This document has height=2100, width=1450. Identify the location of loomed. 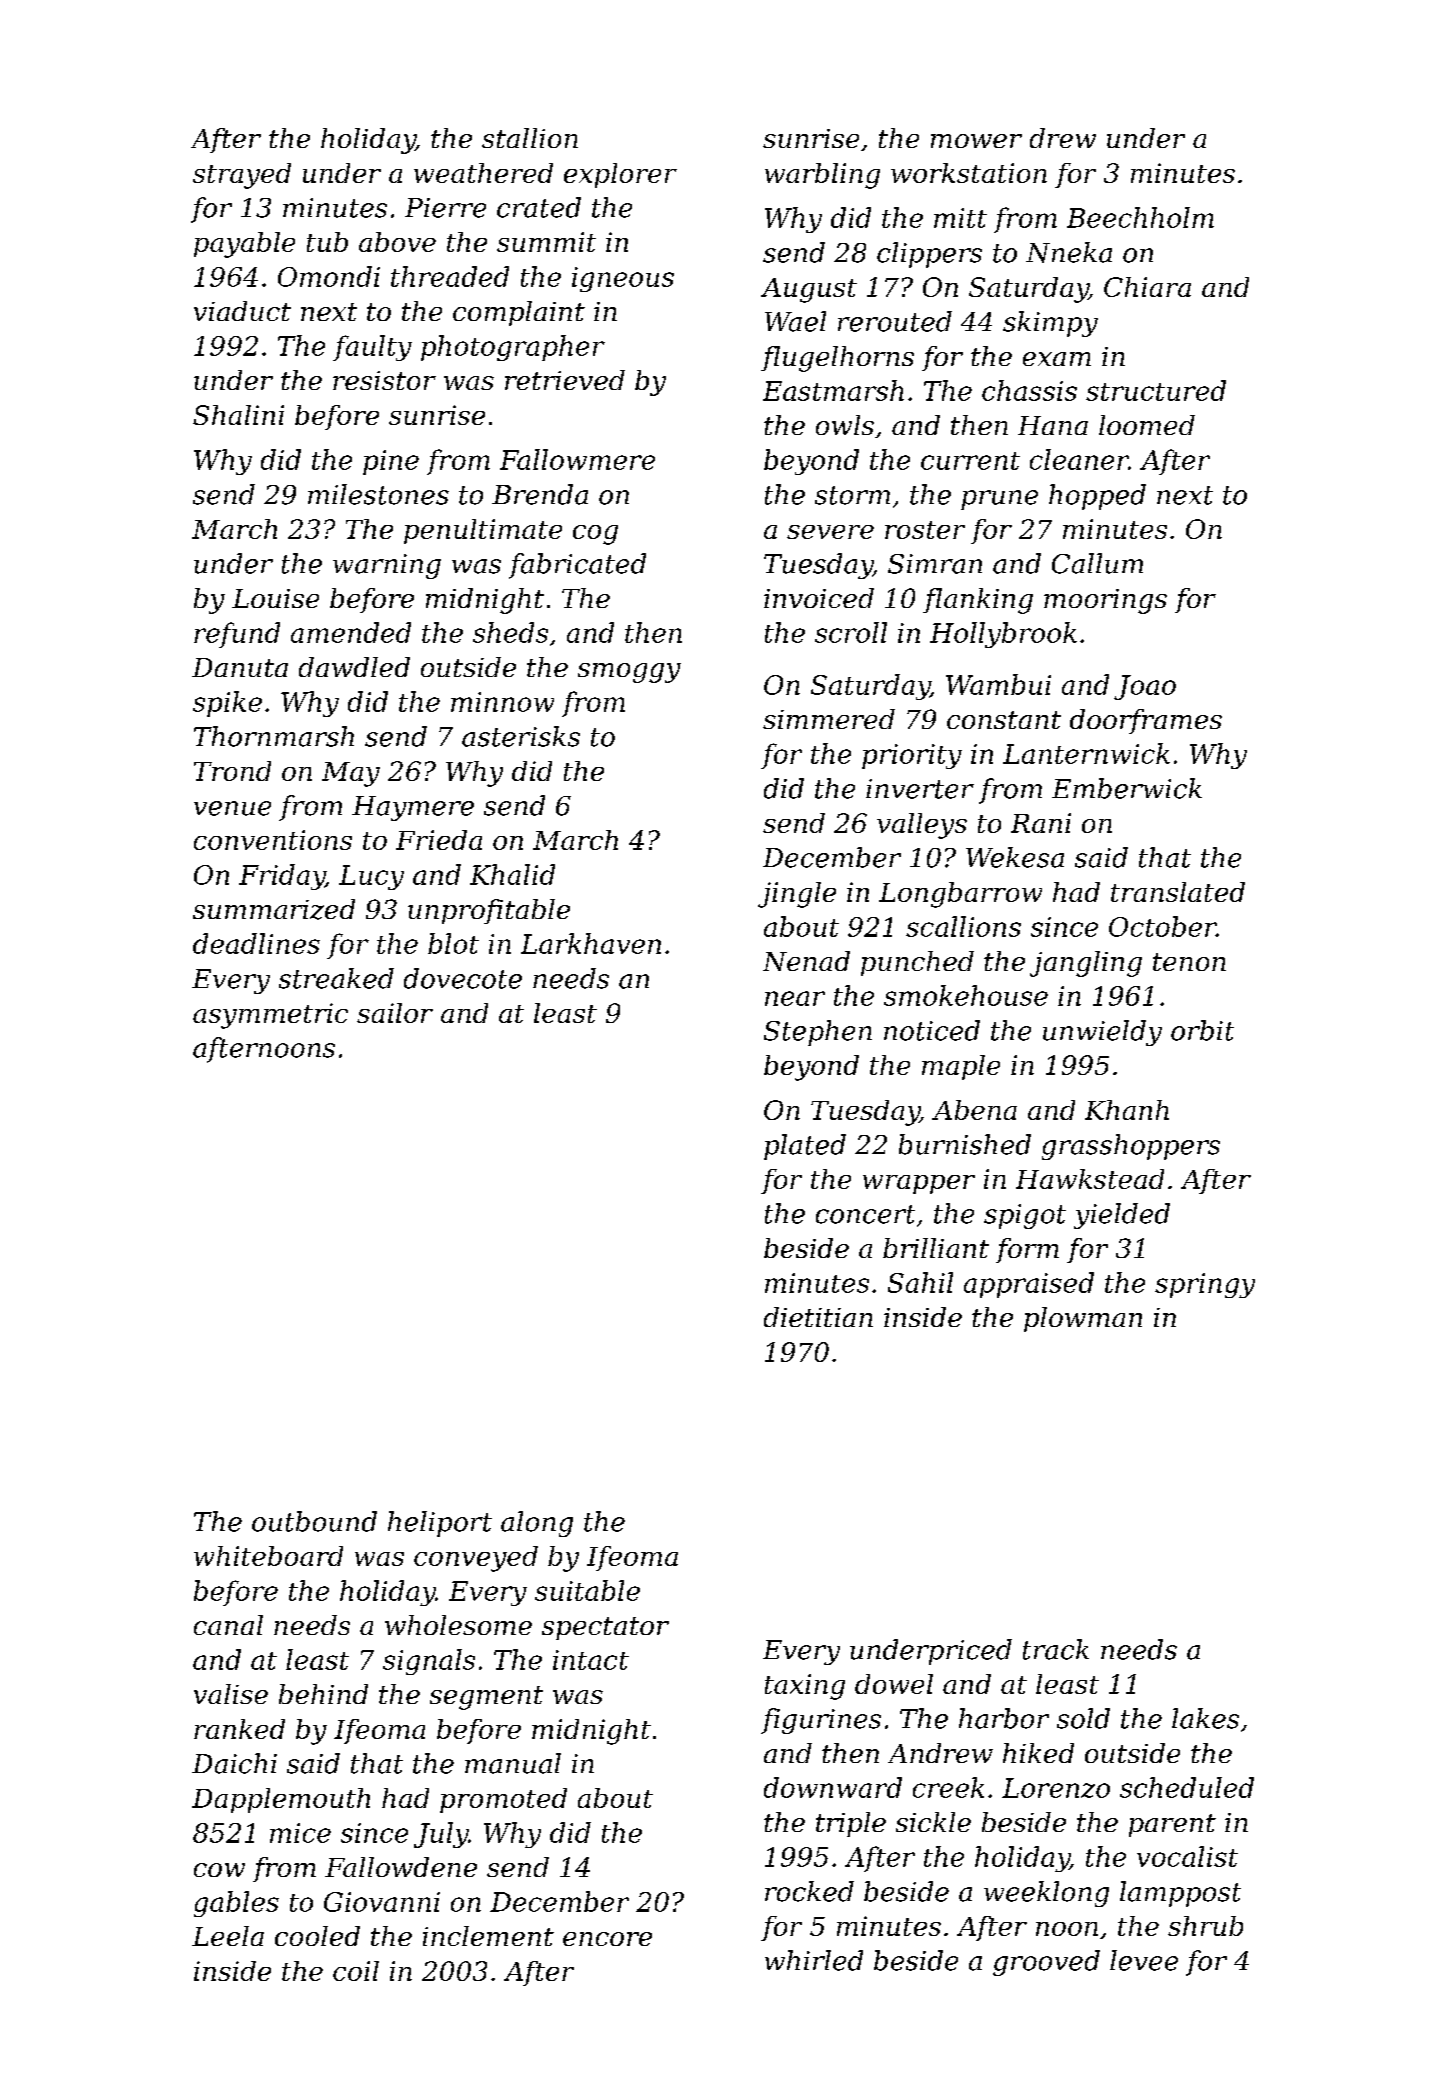
(1147, 425).
